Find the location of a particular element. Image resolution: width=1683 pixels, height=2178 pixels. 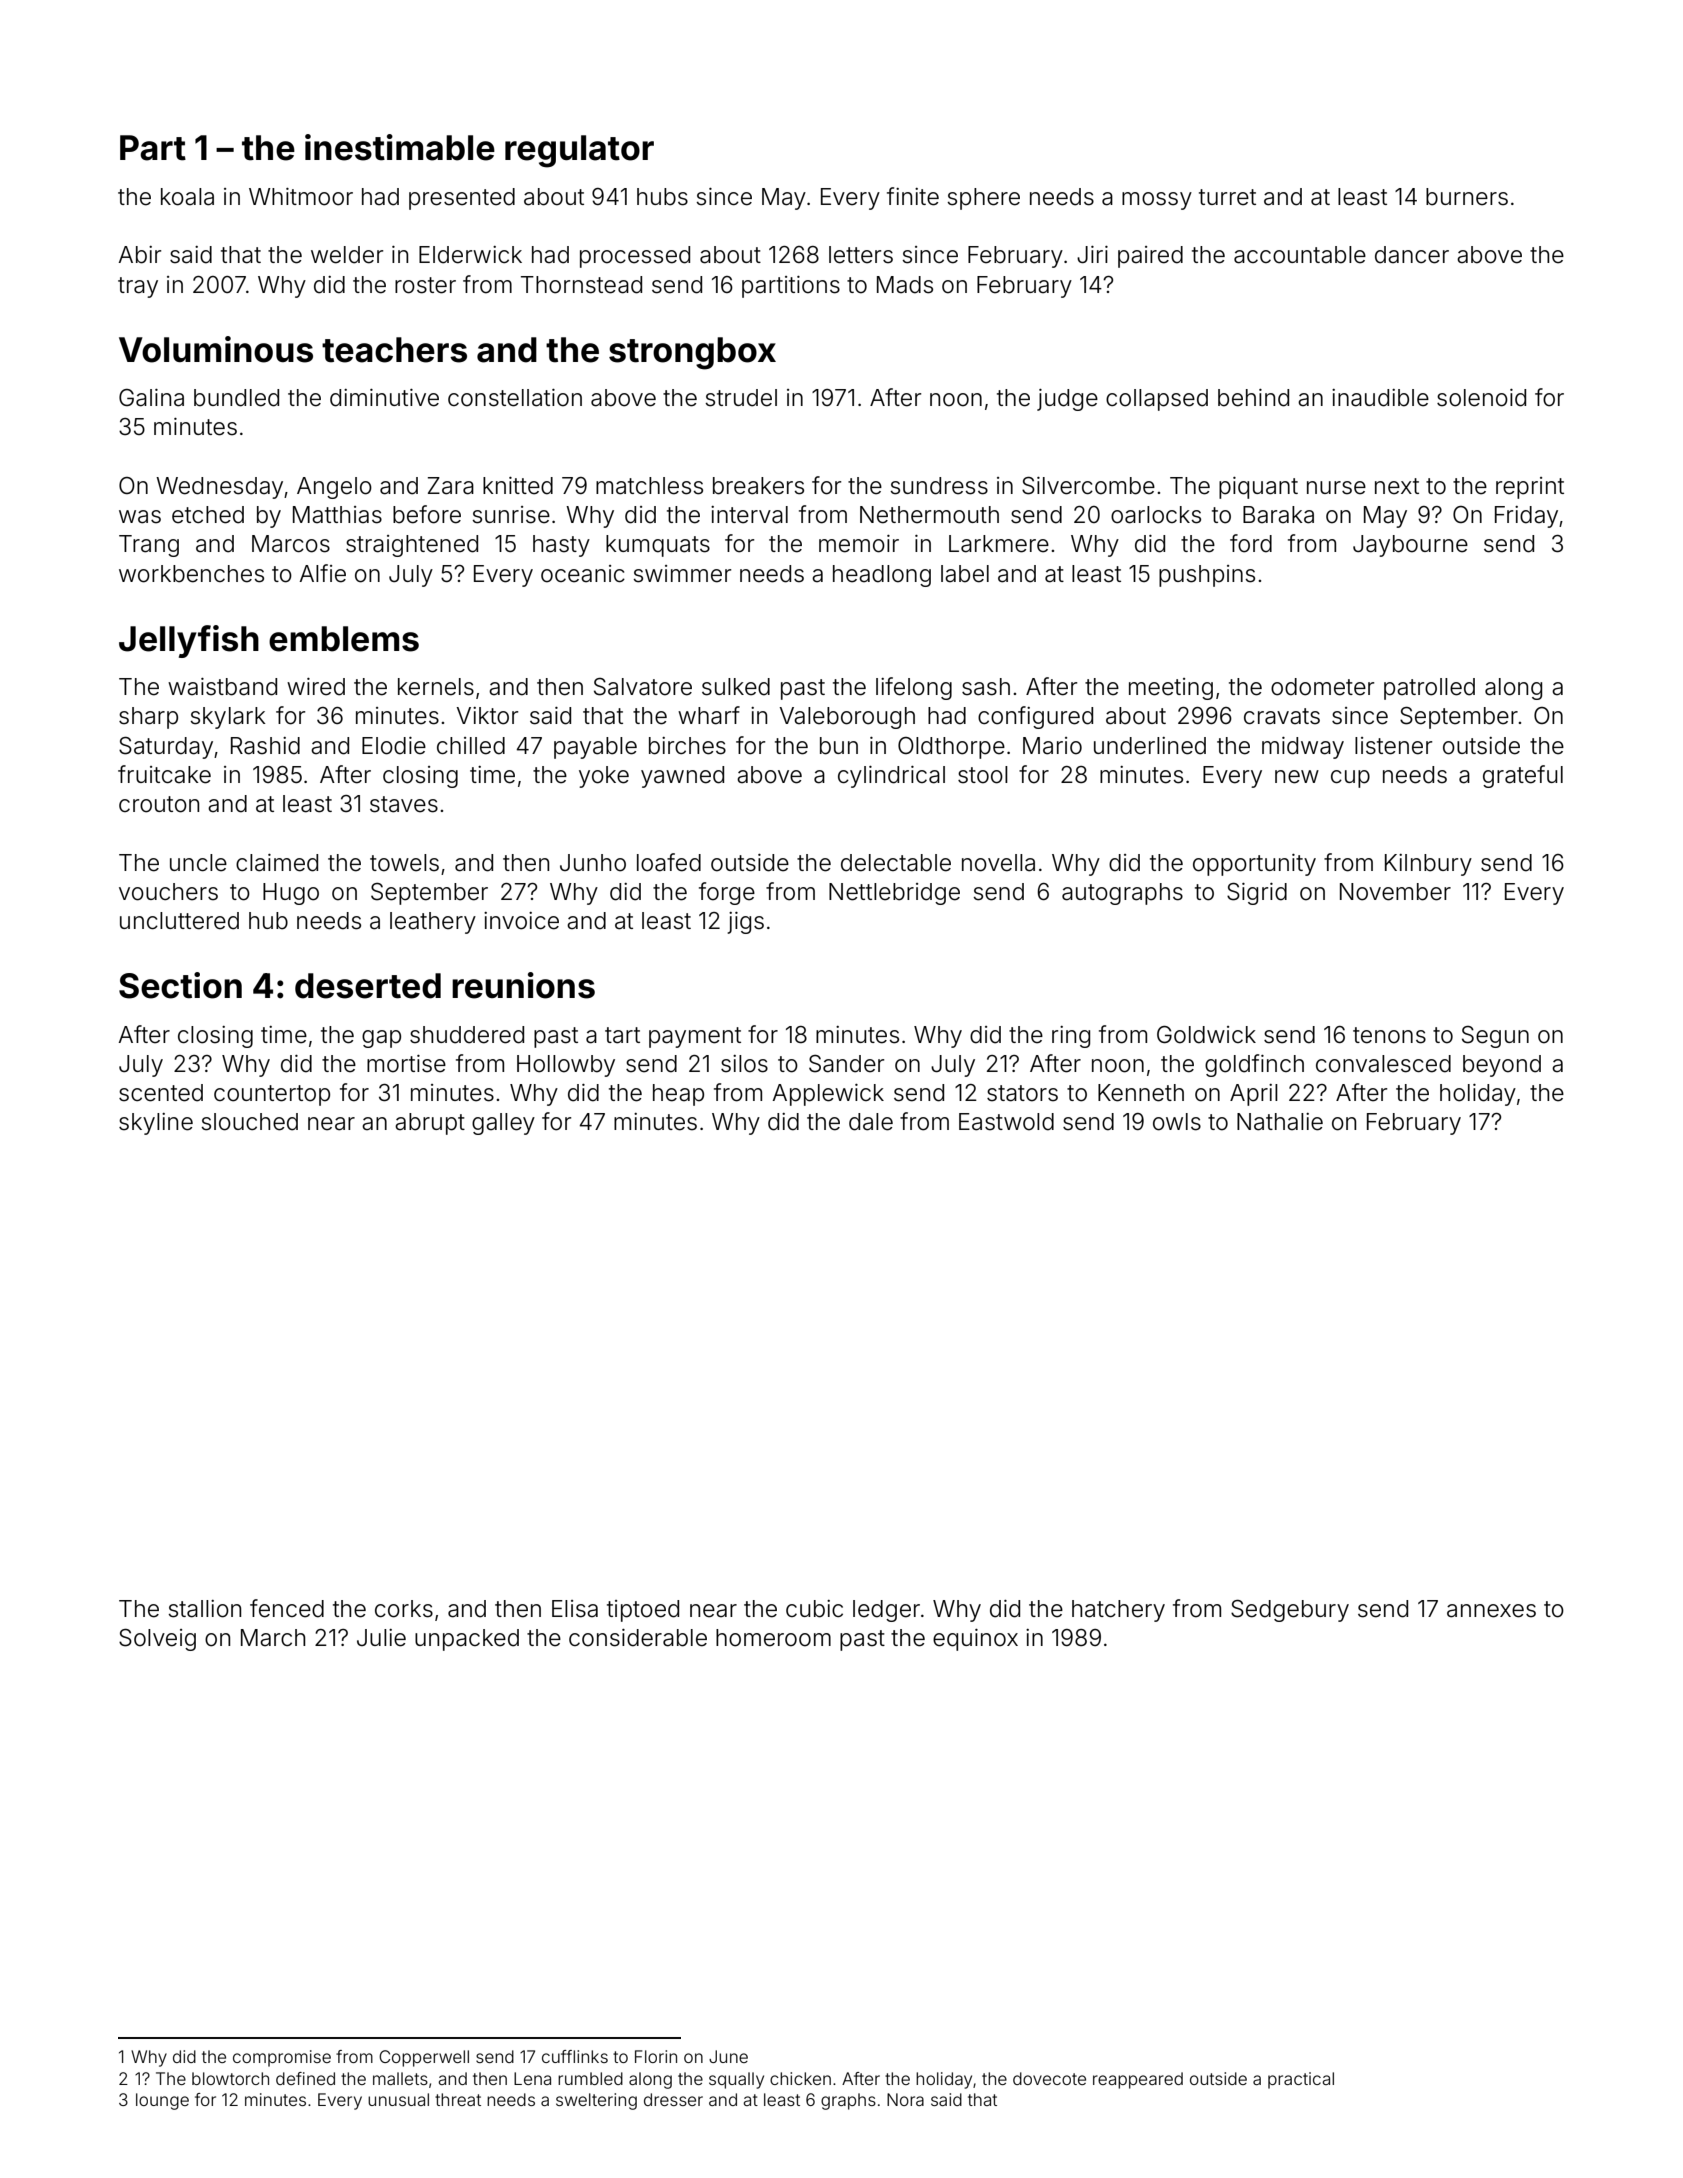

Copperwell is located at coordinates (424, 2058).
